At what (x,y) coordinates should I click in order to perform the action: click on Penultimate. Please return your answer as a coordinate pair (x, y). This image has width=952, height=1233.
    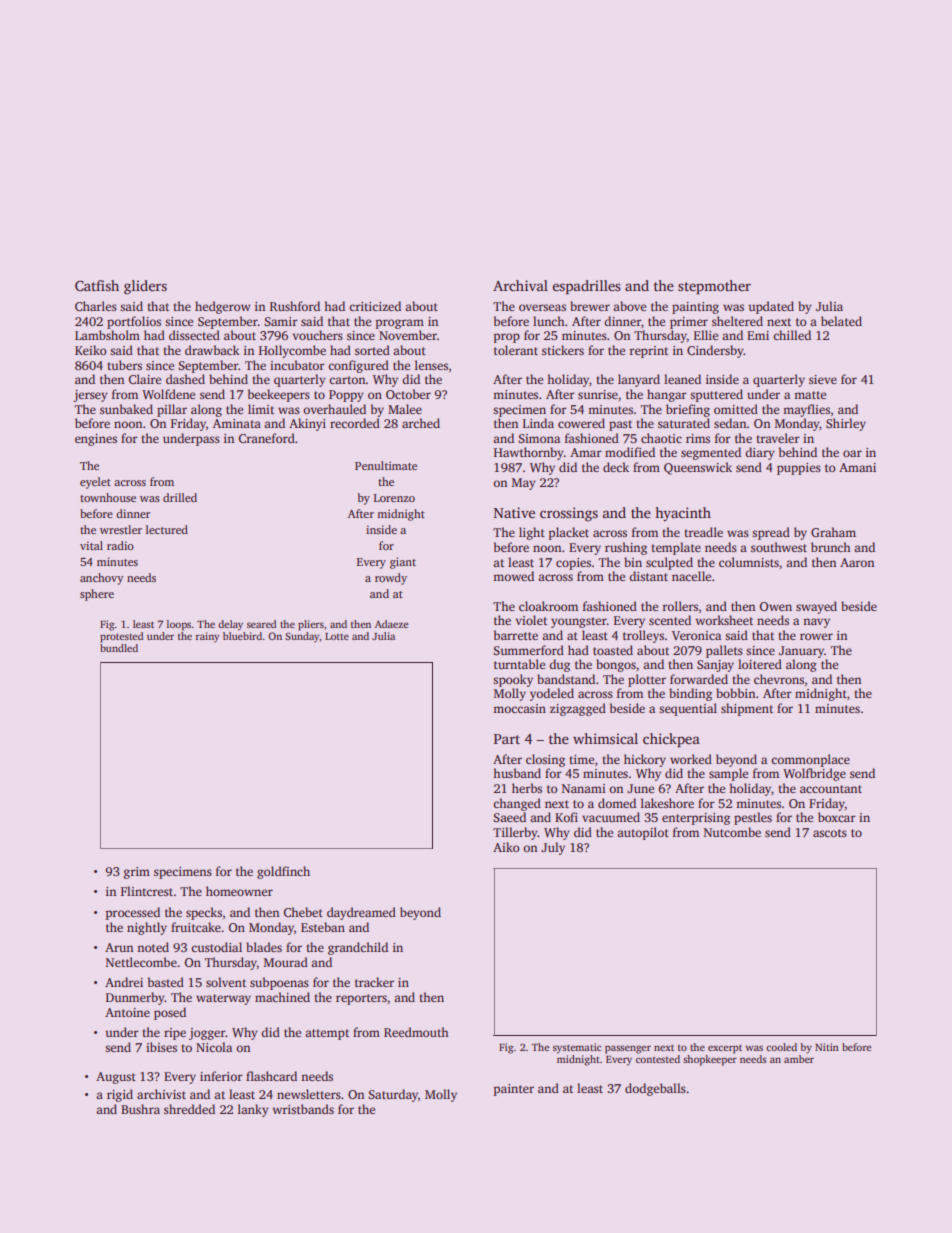
    Looking at the image, I should click on (386, 465).
